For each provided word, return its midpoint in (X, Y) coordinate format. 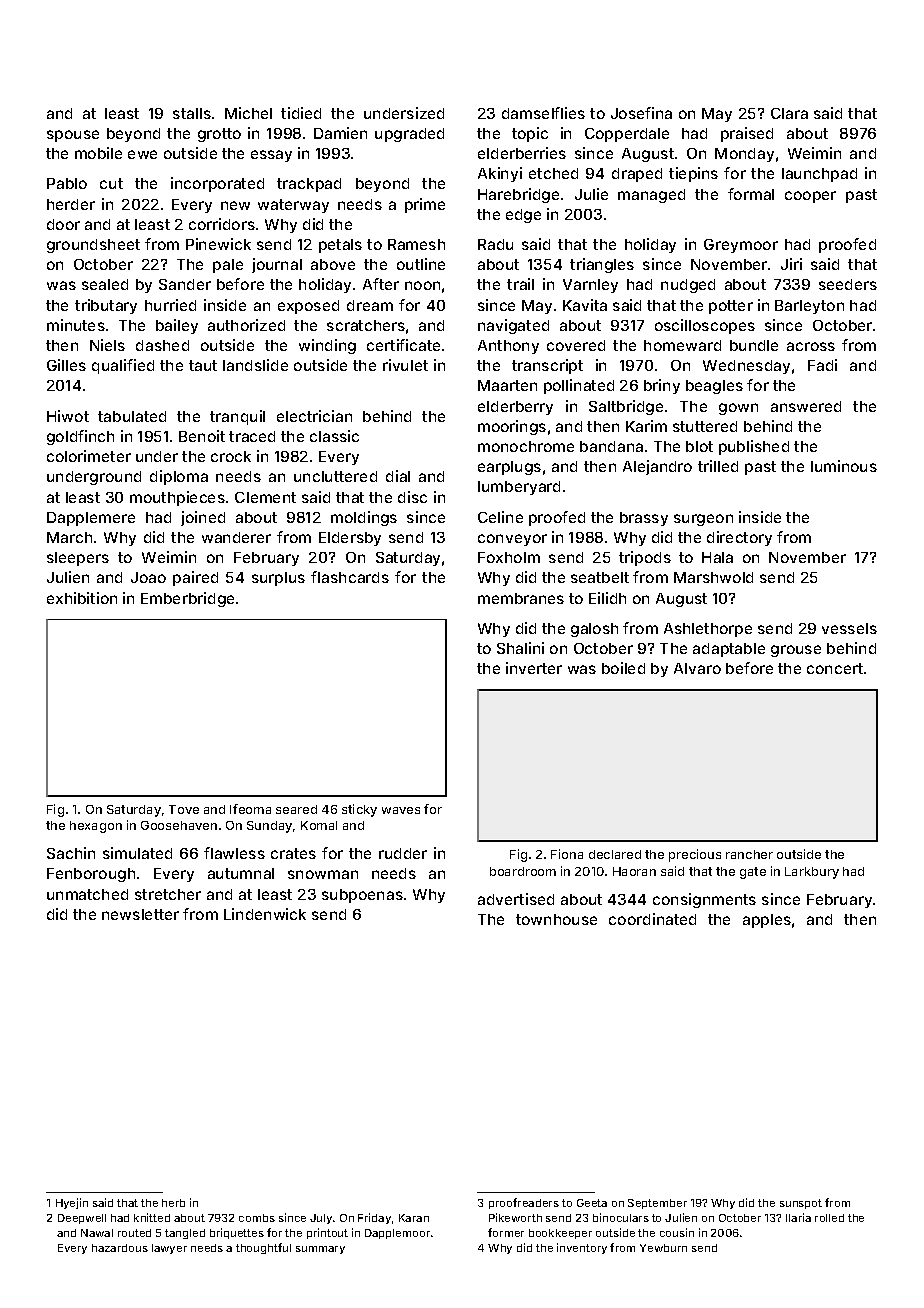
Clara (789, 113)
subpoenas (362, 896)
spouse (73, 136)
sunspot (801, 1204)
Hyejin (72, 1203)
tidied (301, 113)
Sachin (71, 853)
